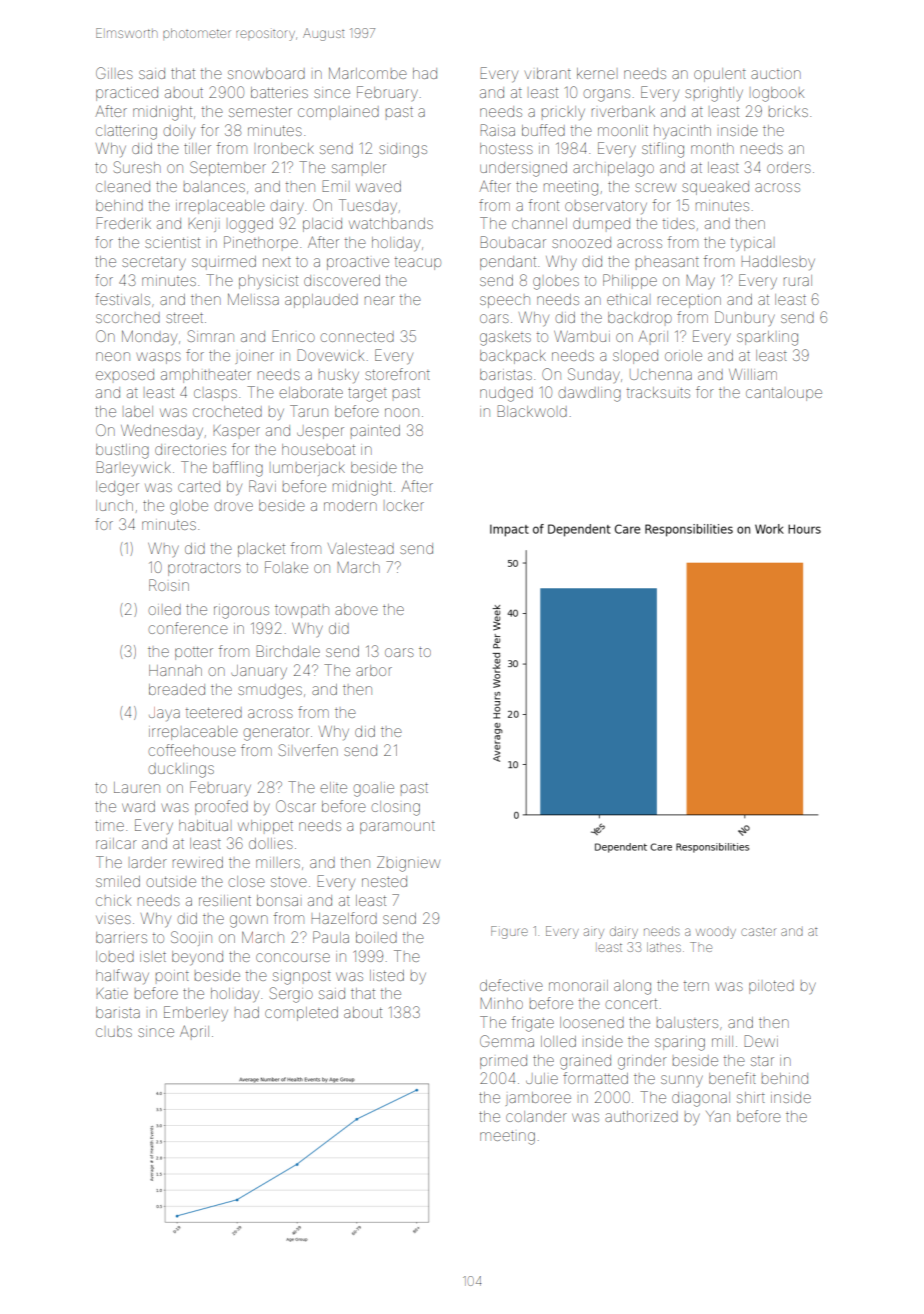 The height and width of the page is (1314, 924). I want to click on reception, so click(689, 301).
